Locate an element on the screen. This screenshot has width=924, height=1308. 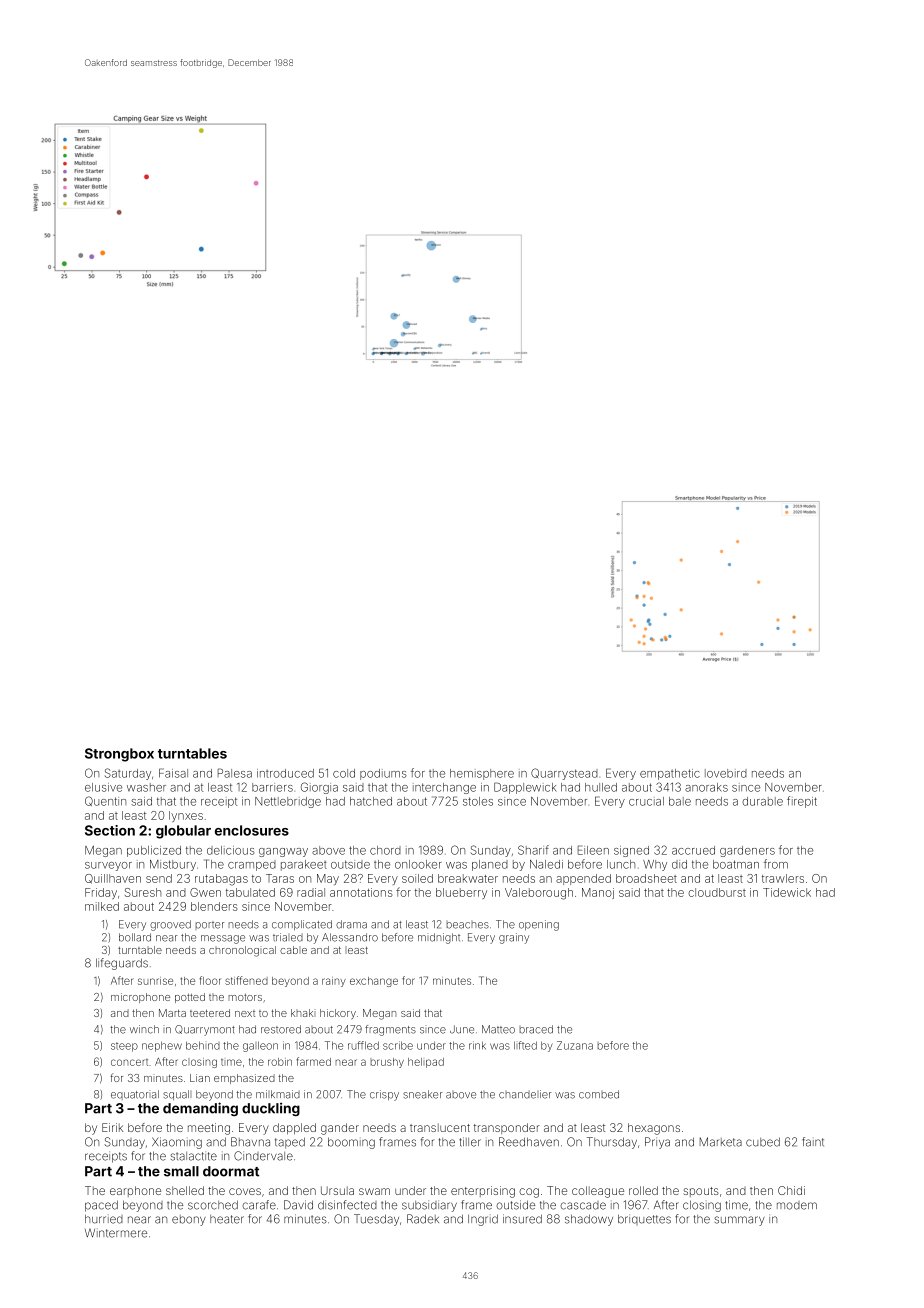
Quarrystead is located at coordinates (564, 774).
